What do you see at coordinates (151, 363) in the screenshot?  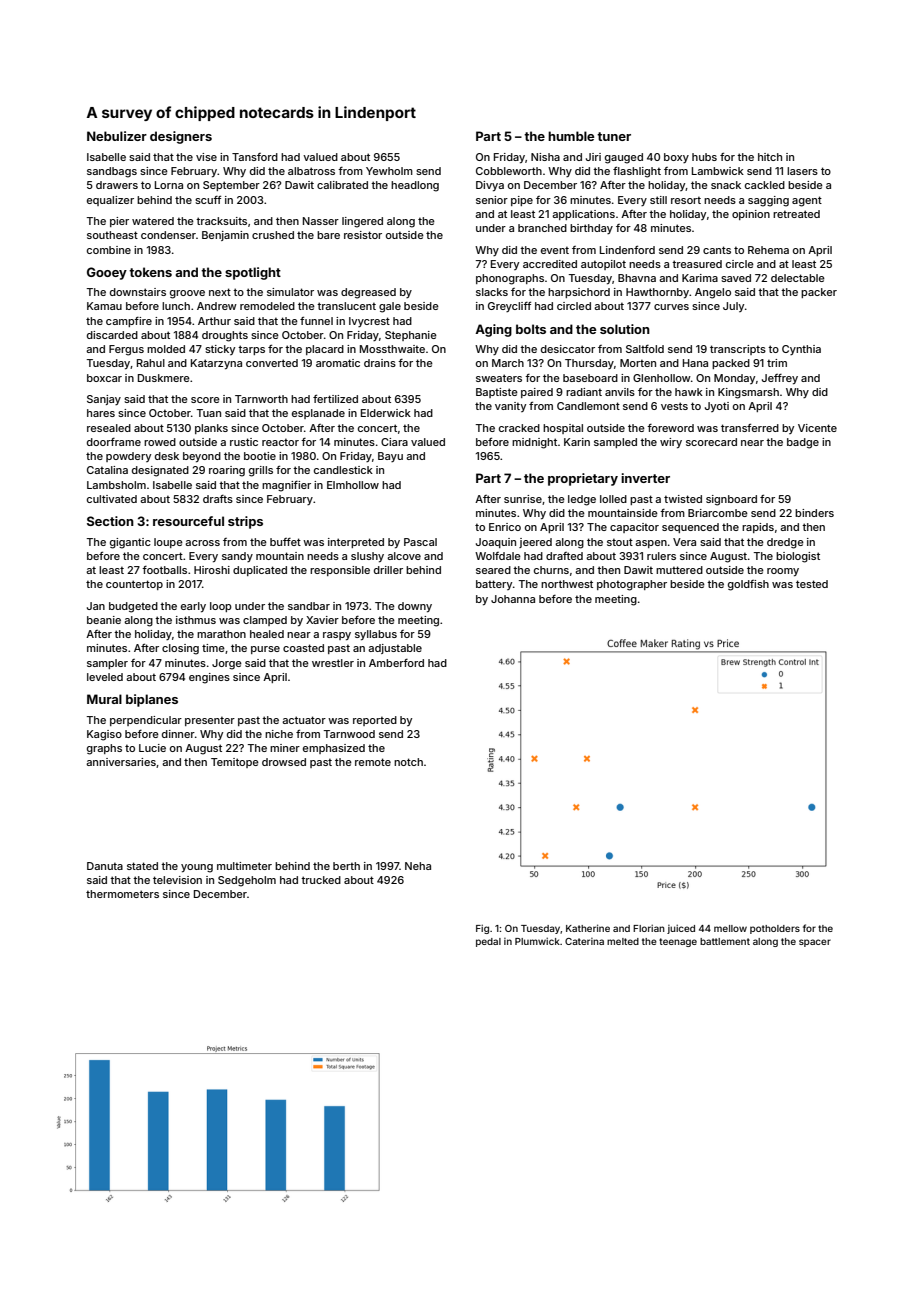 I see `Rahul` at bounding box center [151, 363].
